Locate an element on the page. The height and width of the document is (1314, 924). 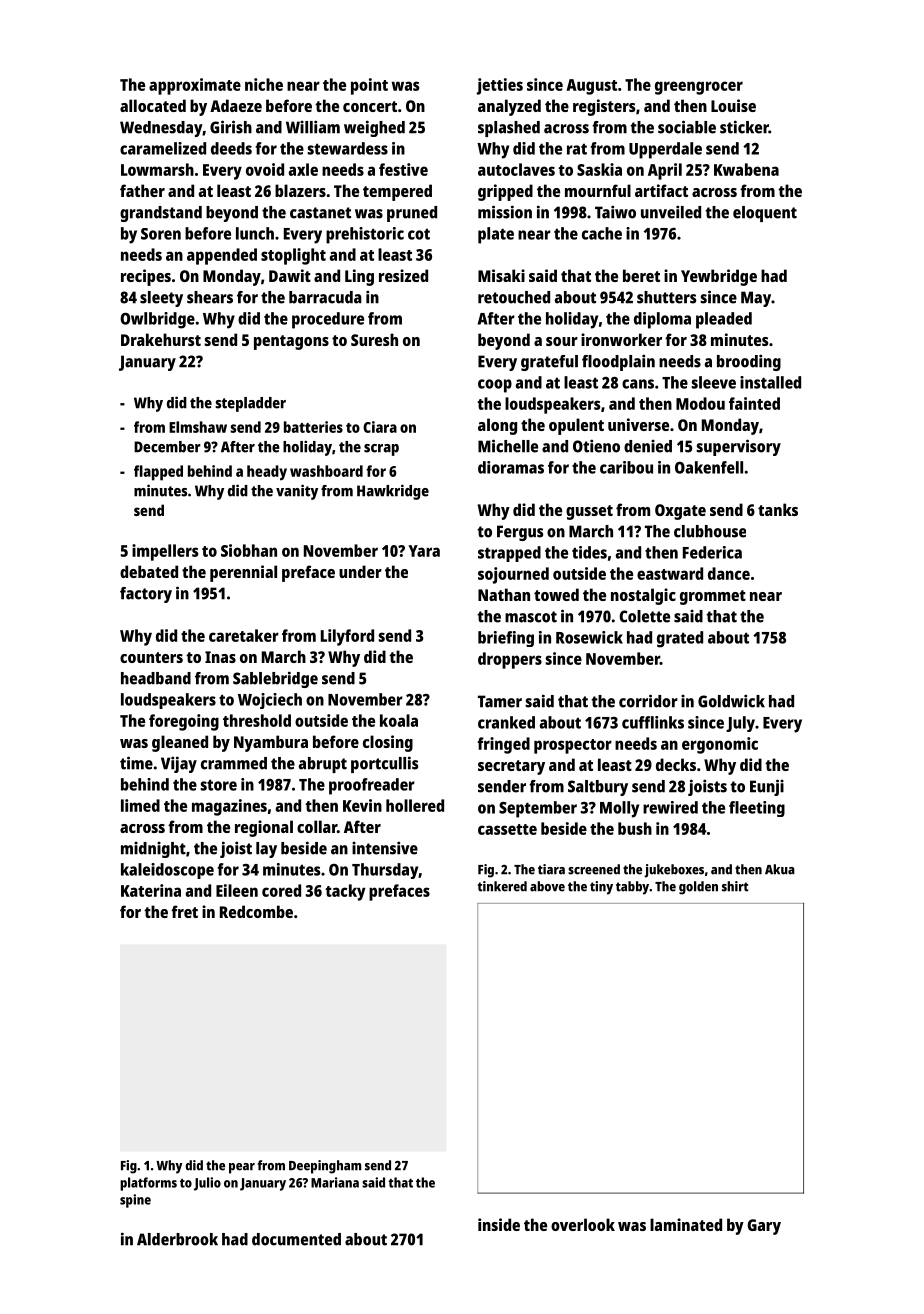
regional is located at coordinates (264, 828).
